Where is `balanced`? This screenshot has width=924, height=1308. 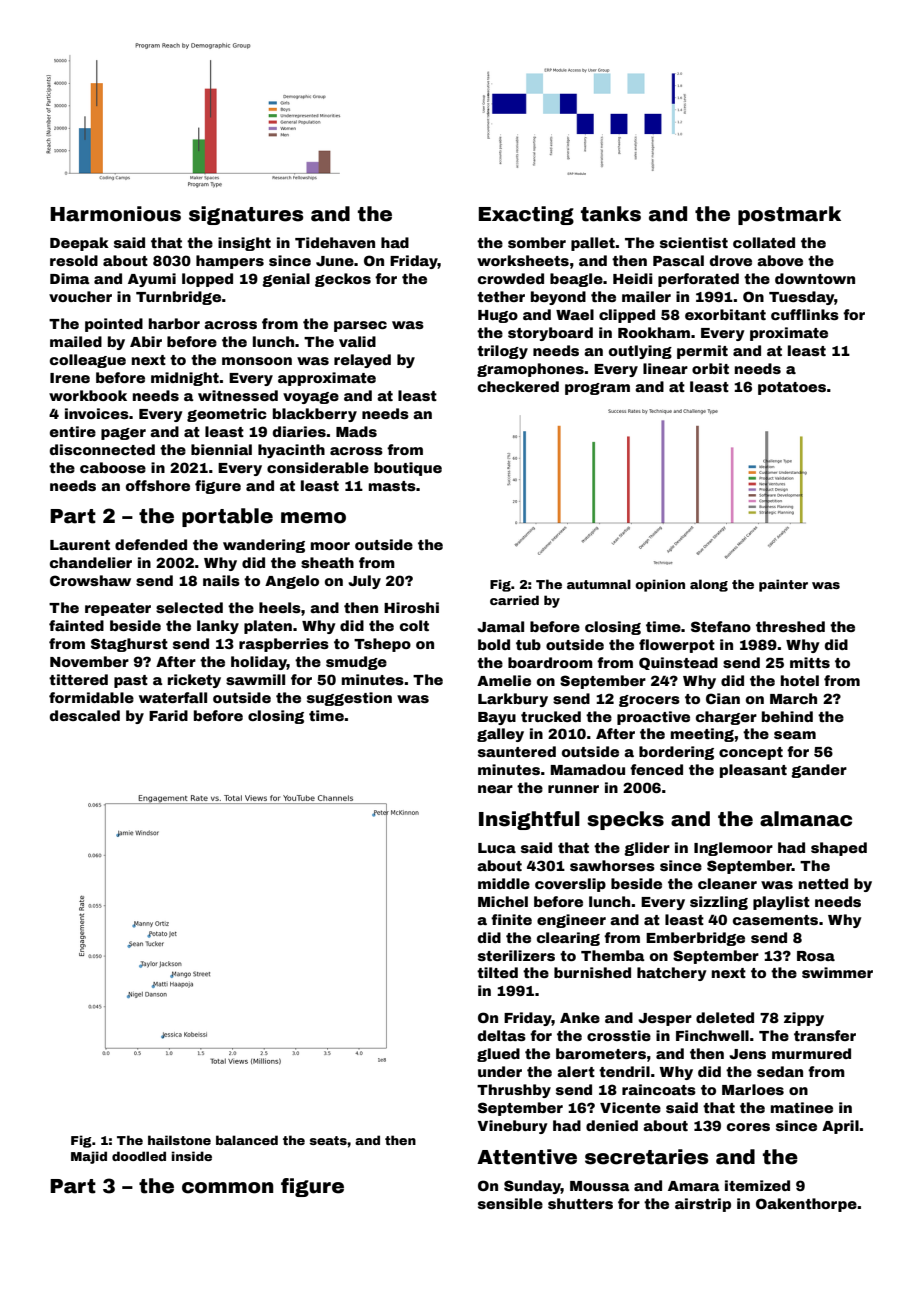
balanced is located at coordinates (247, 1140).
